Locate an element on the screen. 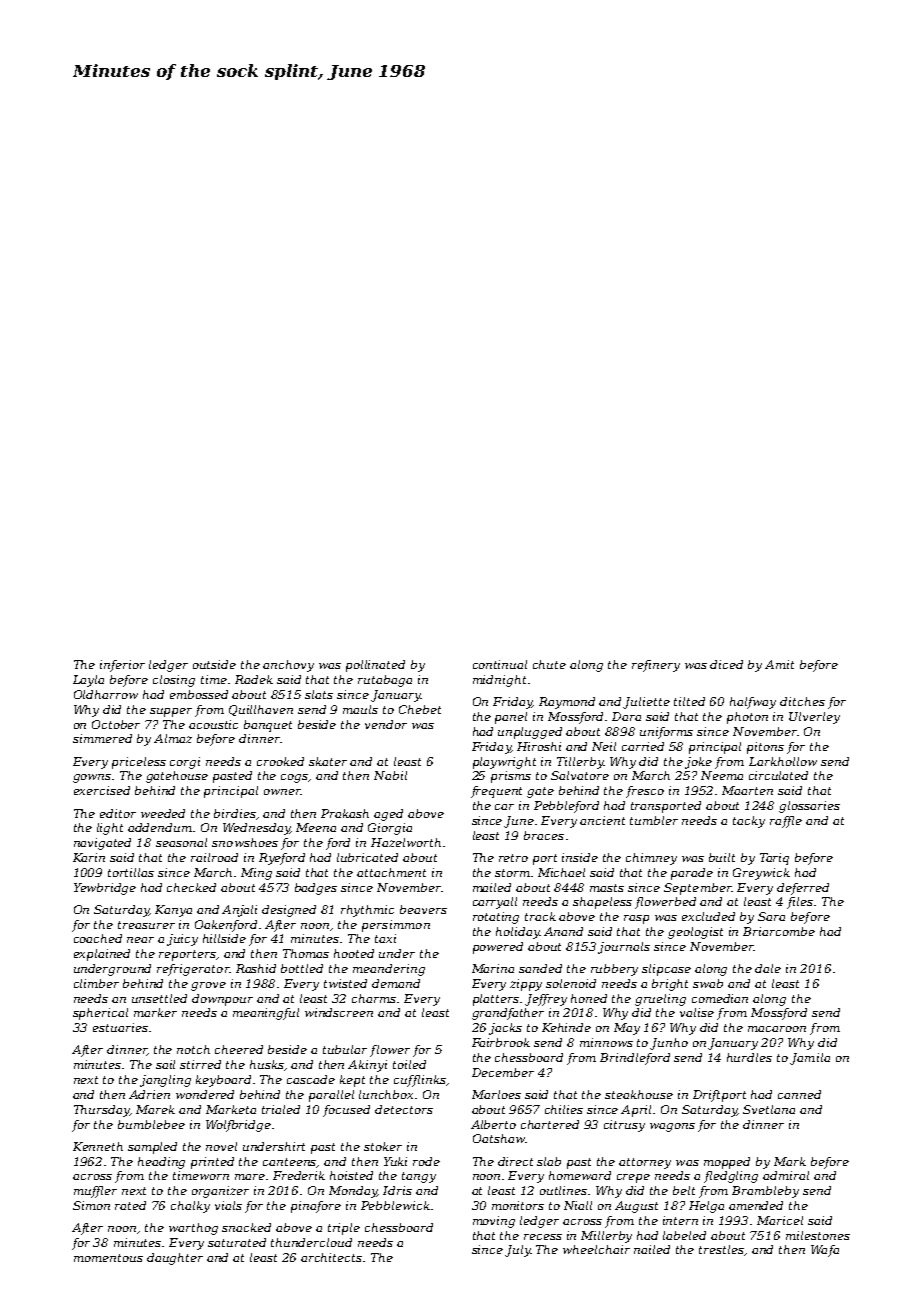 This screenshot has width=924, height=1308. frequent is located at coordinates (496, 792).
